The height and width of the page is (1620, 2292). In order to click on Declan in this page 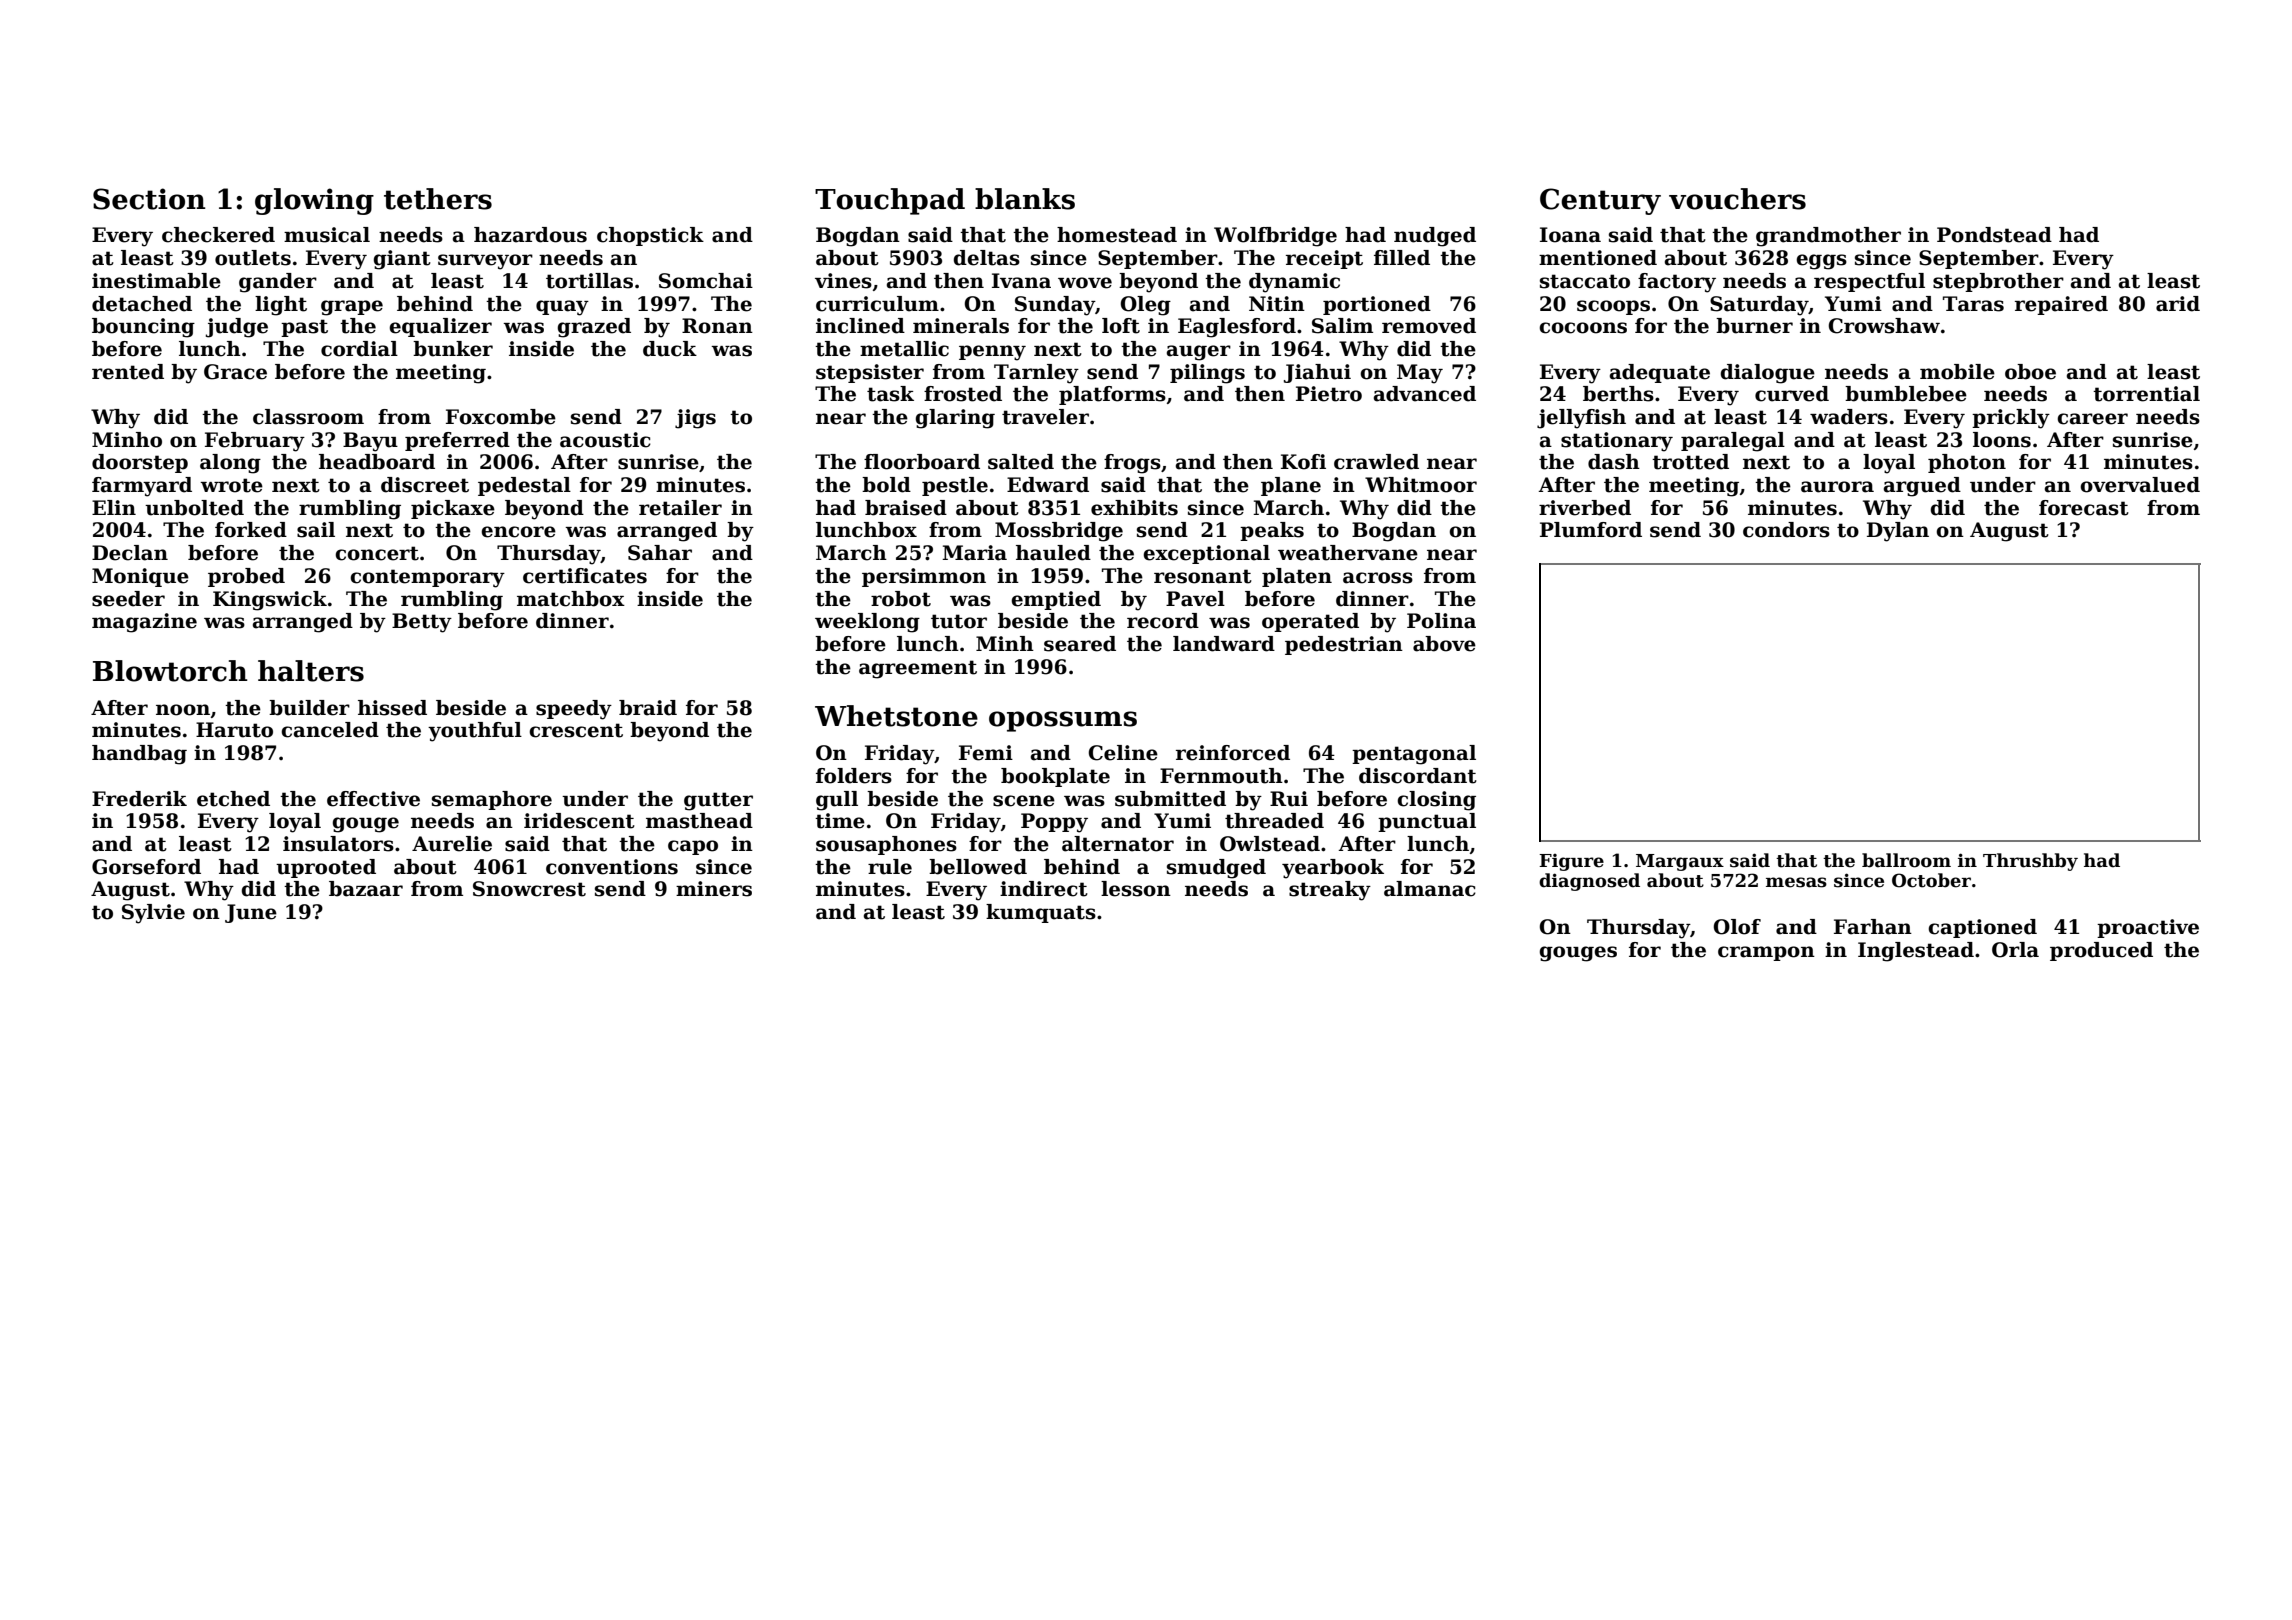, I will do `click(130, 553)`.
